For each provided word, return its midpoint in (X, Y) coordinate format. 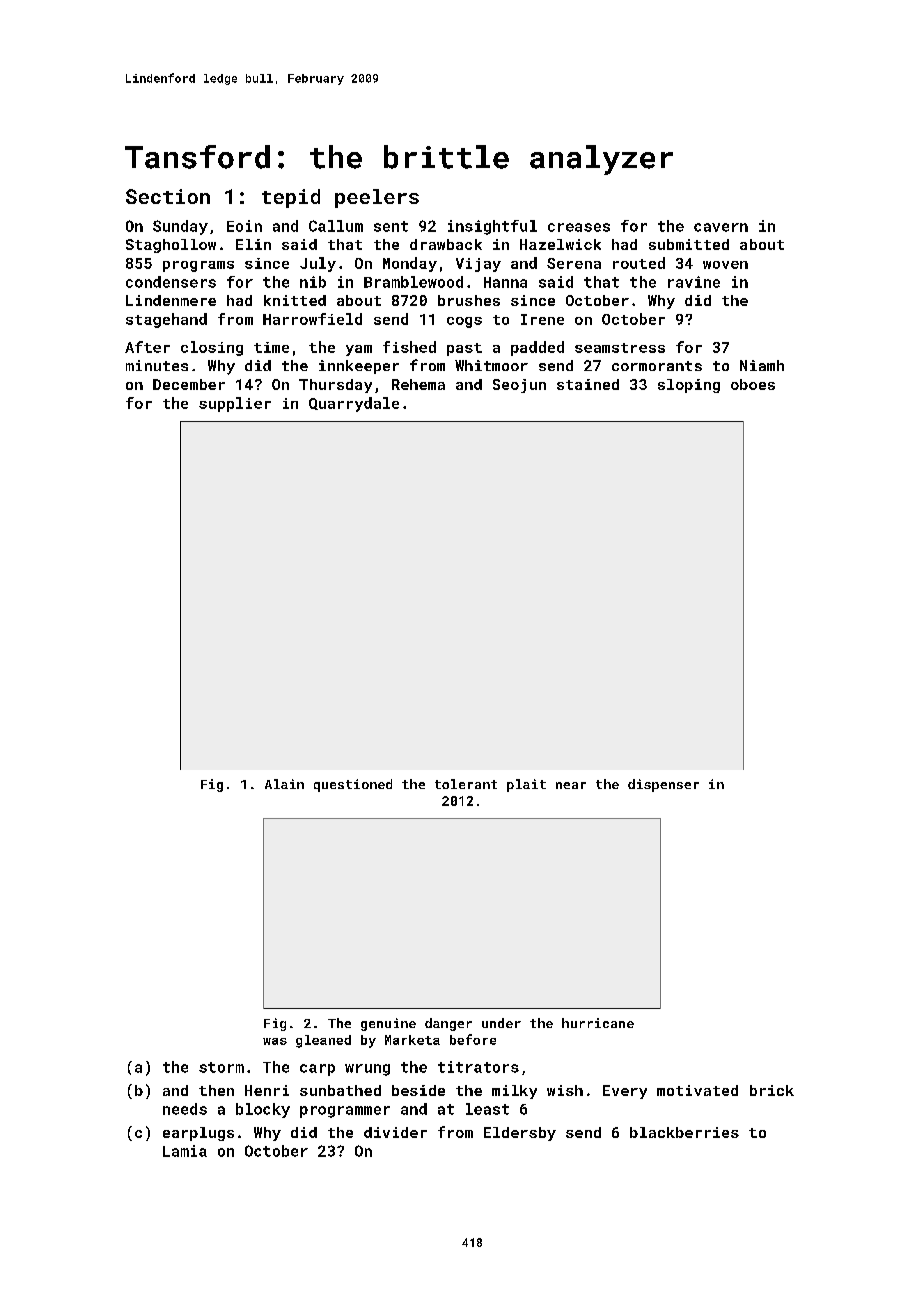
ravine (694, 282)
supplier (235, 404)
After (147, 347)
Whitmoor (491, 365)
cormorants (657, 366)
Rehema (418, 384)
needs (185, 1109)
